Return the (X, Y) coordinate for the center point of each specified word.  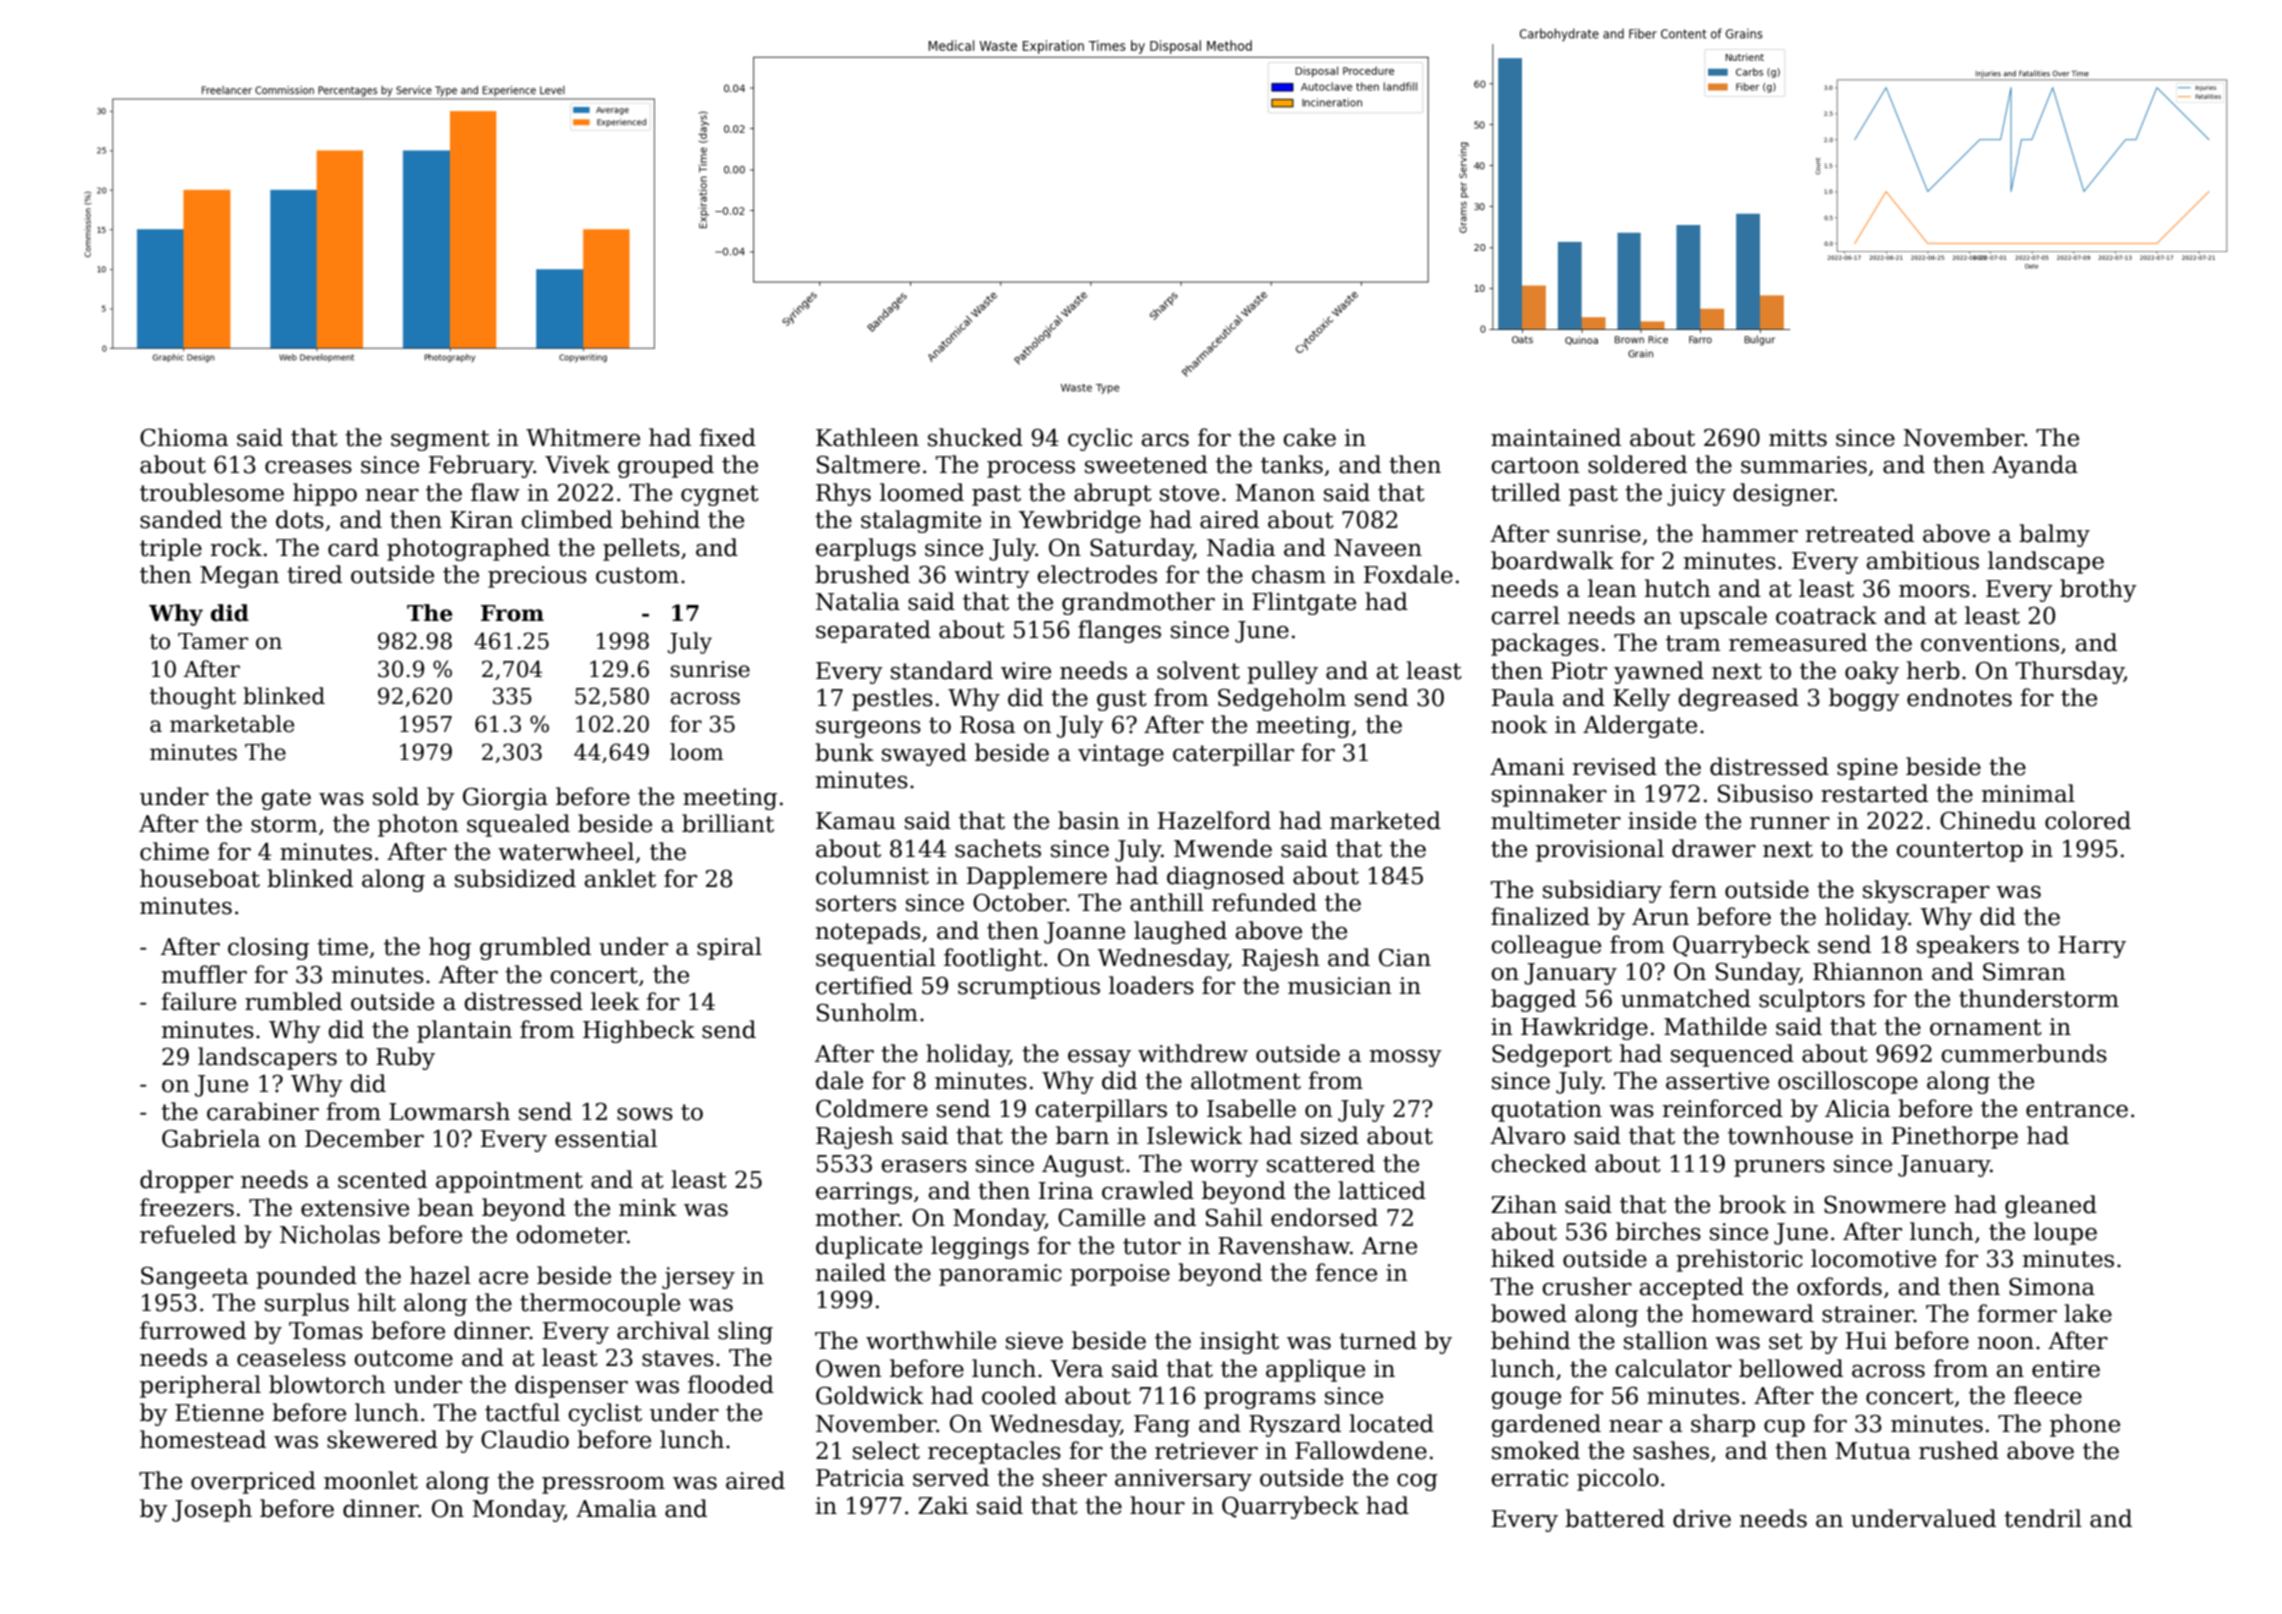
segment (440, 440)
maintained (1556, 437)
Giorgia (505, 798)
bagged (1533, 1000)
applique (1315, 1370)
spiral (729, 948)
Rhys (843, 494)
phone (2085, 1425)
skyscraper (1926, 891)
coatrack (1826, 615)
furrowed (193, 1330)
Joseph (212, 1510)
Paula (1523, 697)
